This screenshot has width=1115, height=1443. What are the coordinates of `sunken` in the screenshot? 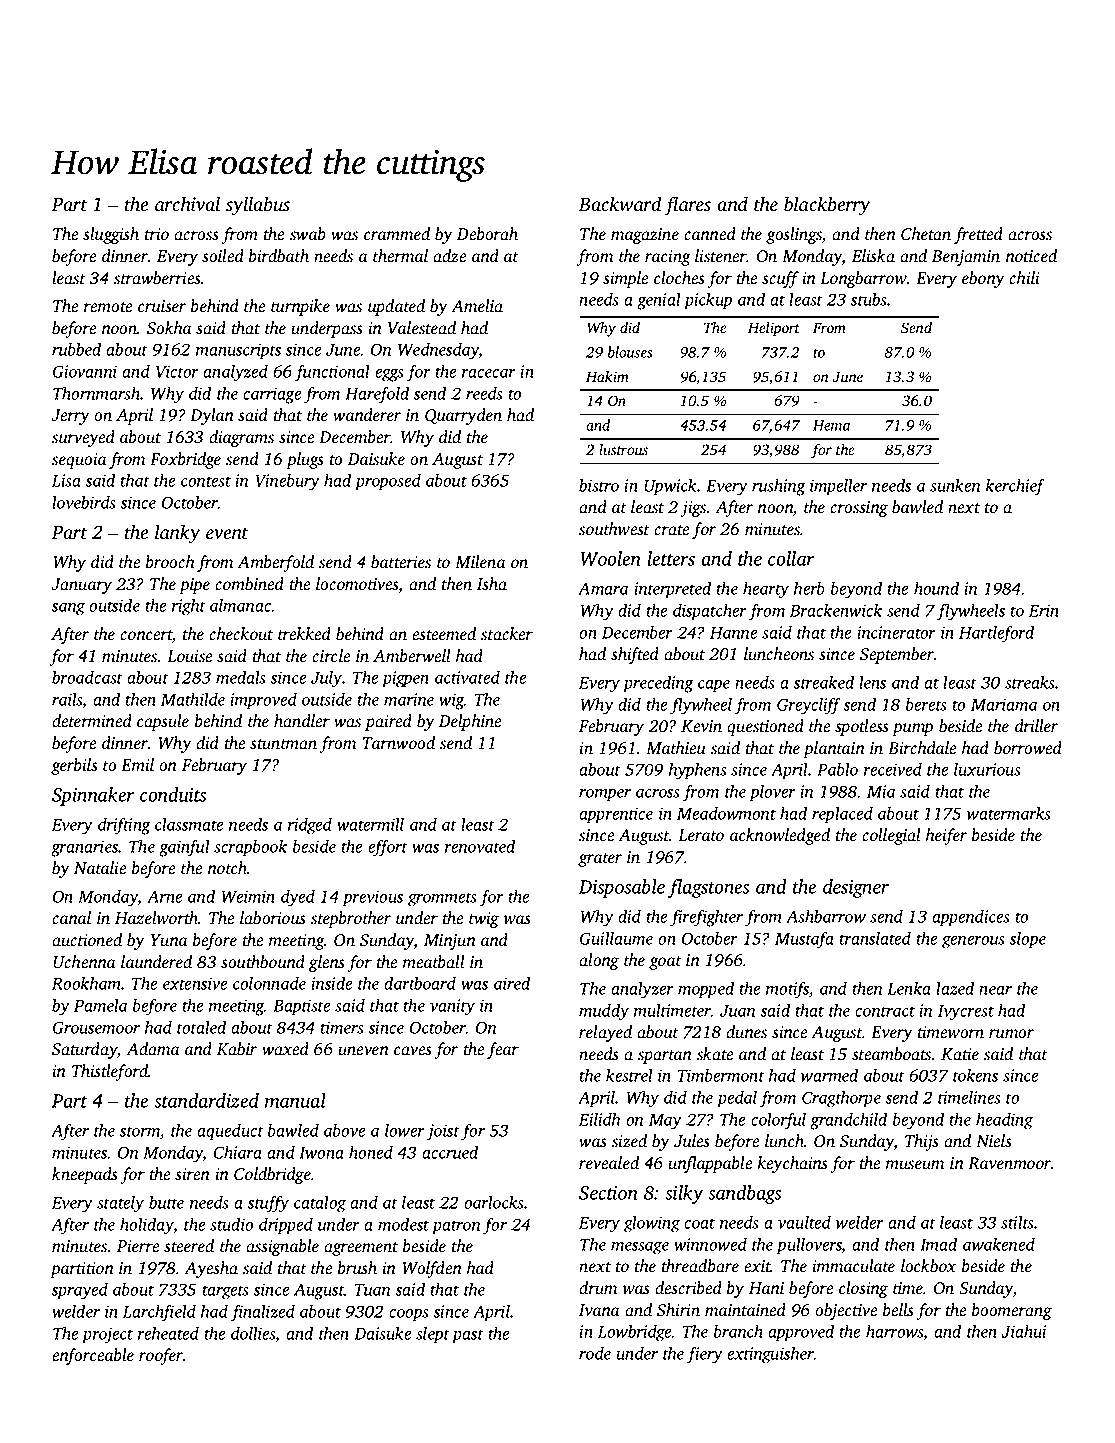 It's located at (955, 485).
